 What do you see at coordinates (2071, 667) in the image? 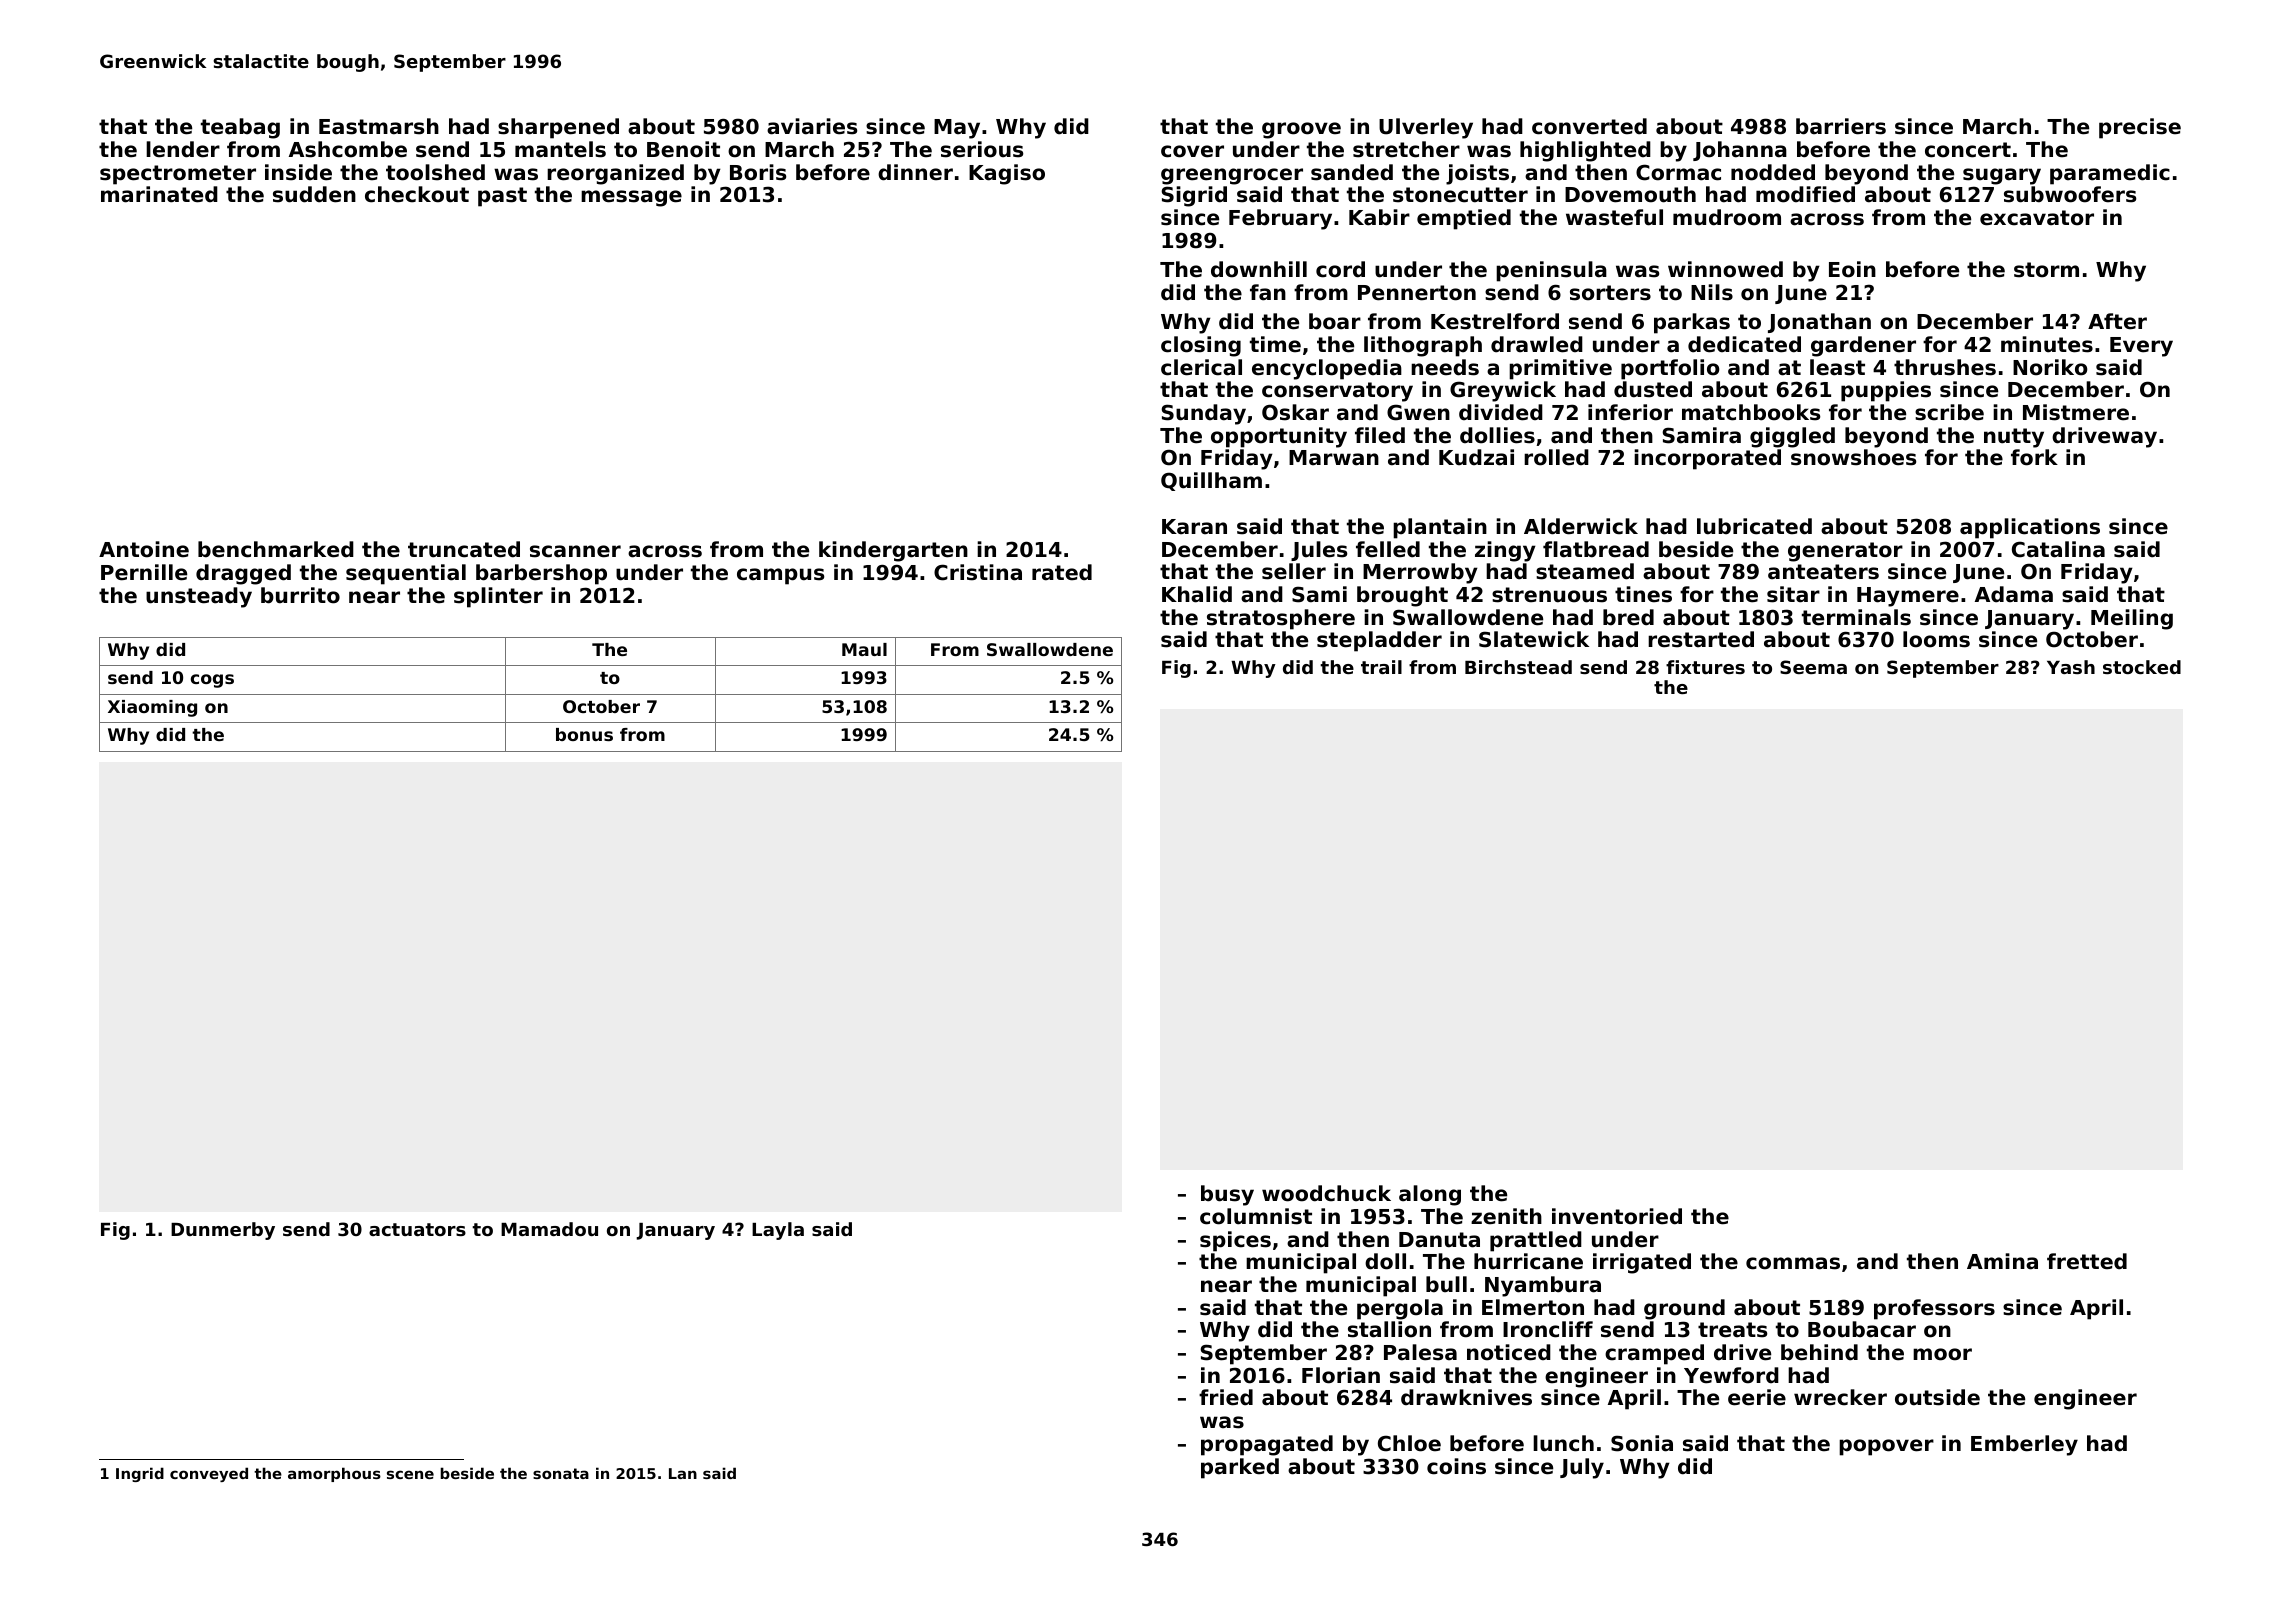
I see `Yash` at bounding box center [2071, 667].
